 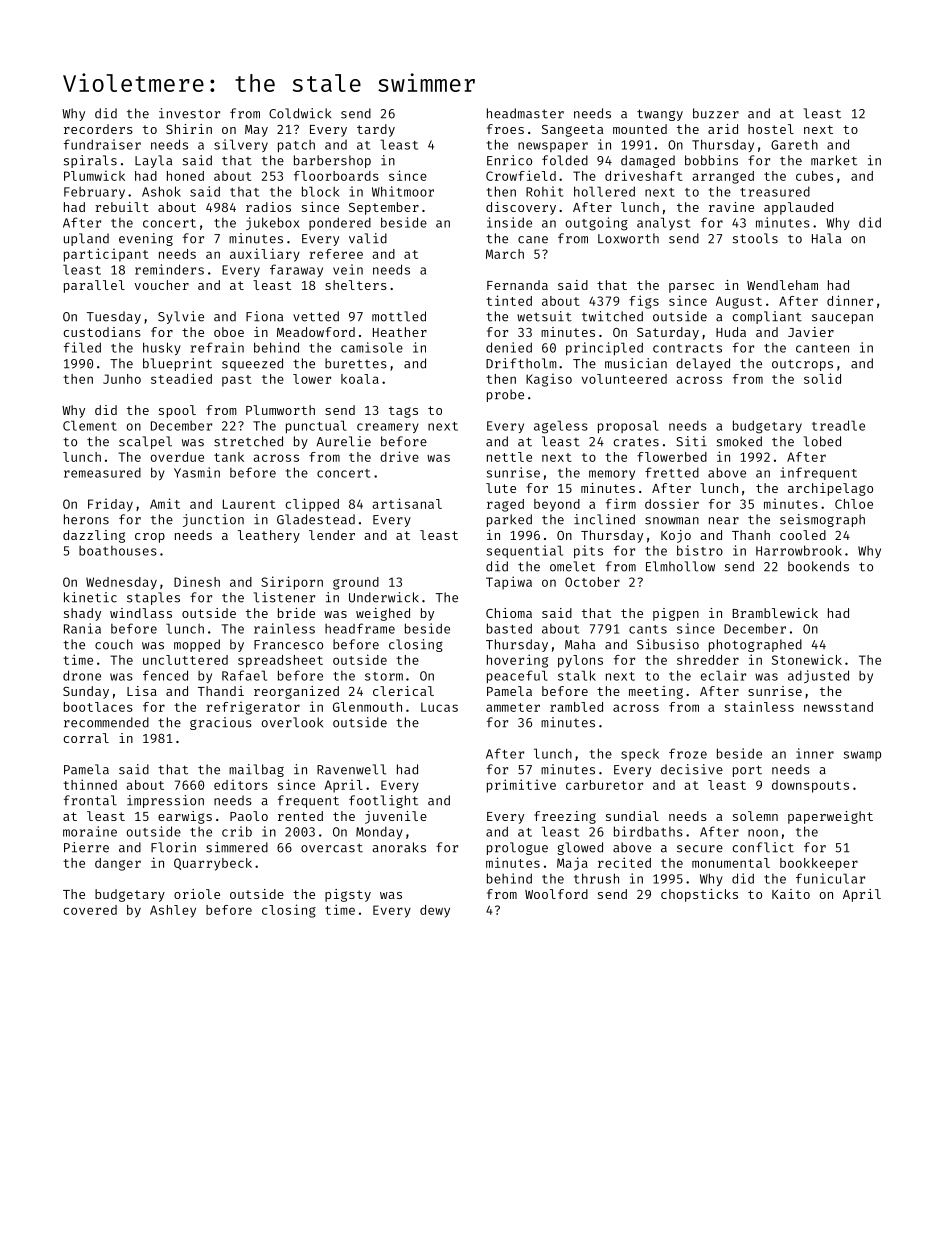 I want to click on danger, so click(x=118, y=864).
